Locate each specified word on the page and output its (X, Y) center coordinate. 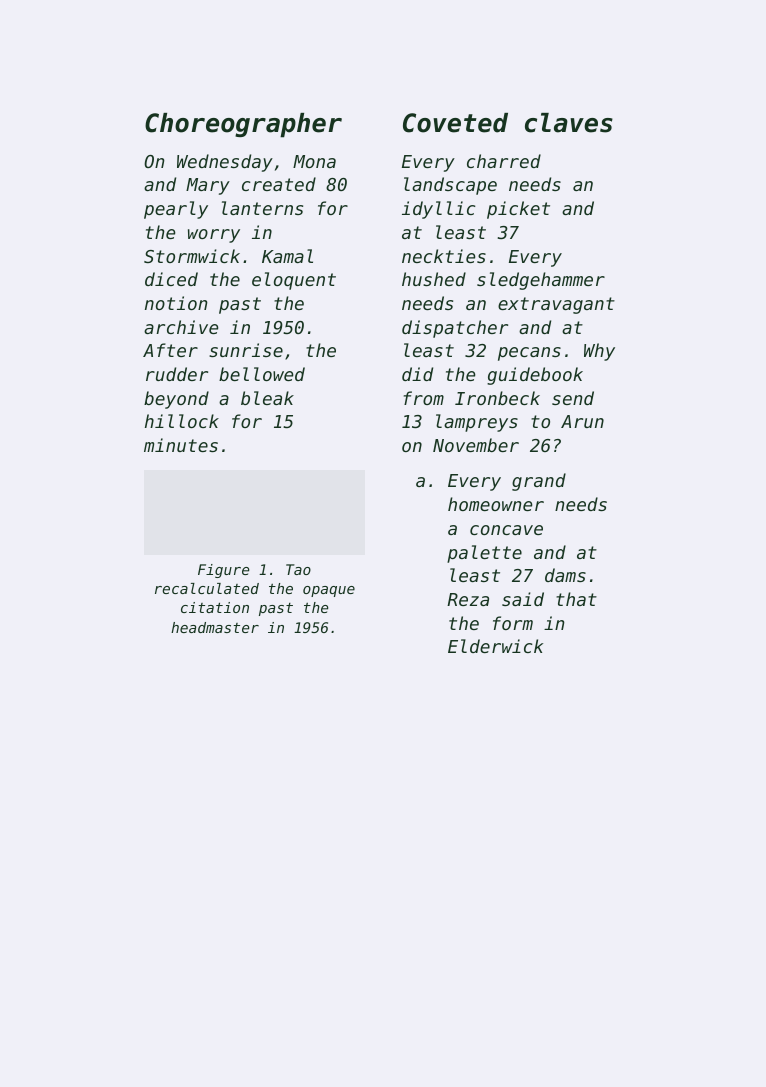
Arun (582, 421)
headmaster (215, 627)
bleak (267, 398)
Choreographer (243, 125)
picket (518, 210)
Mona (314, 161)
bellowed (262, 374)
